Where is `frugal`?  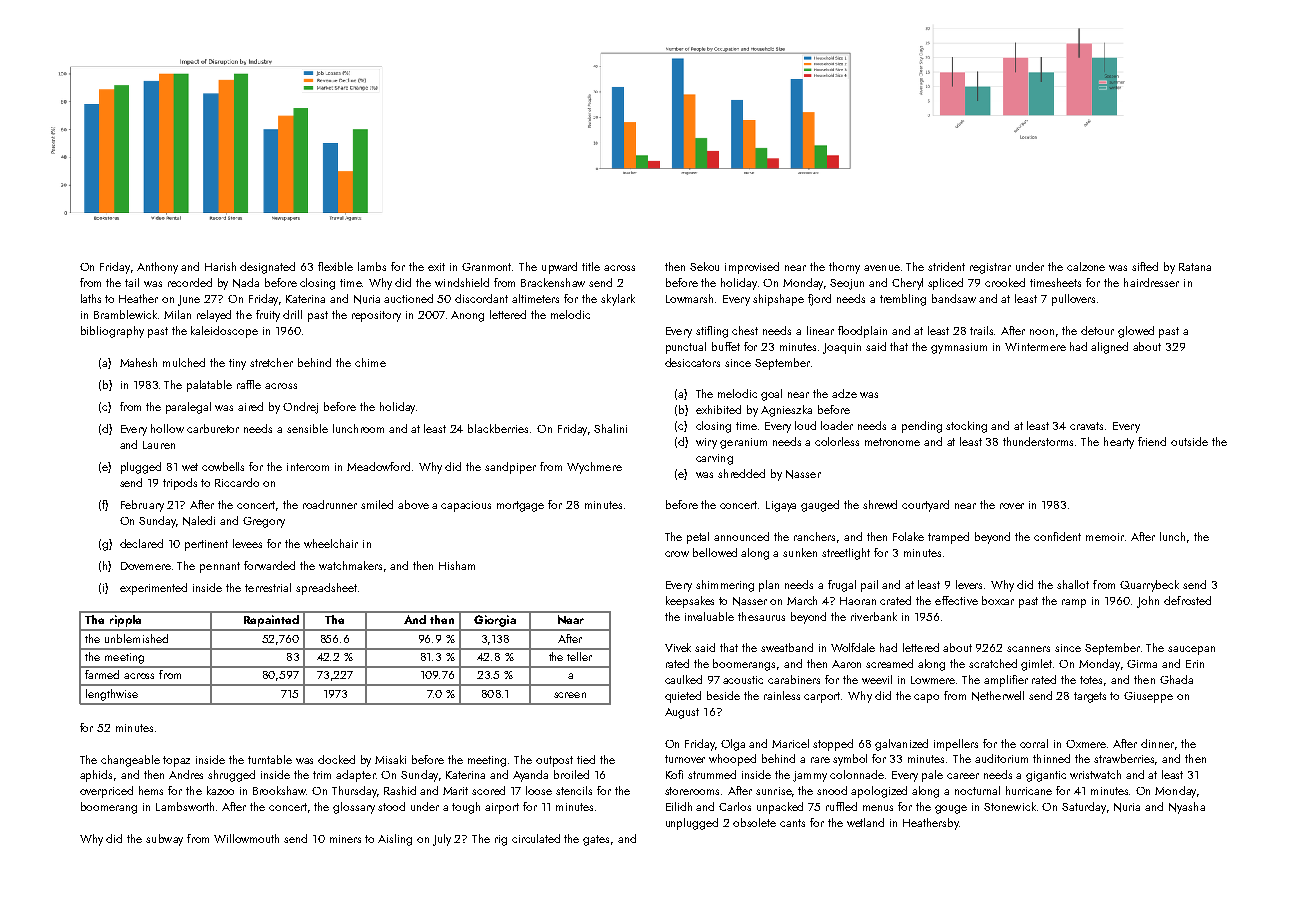
frugal is located at coordinates (842, 586).
